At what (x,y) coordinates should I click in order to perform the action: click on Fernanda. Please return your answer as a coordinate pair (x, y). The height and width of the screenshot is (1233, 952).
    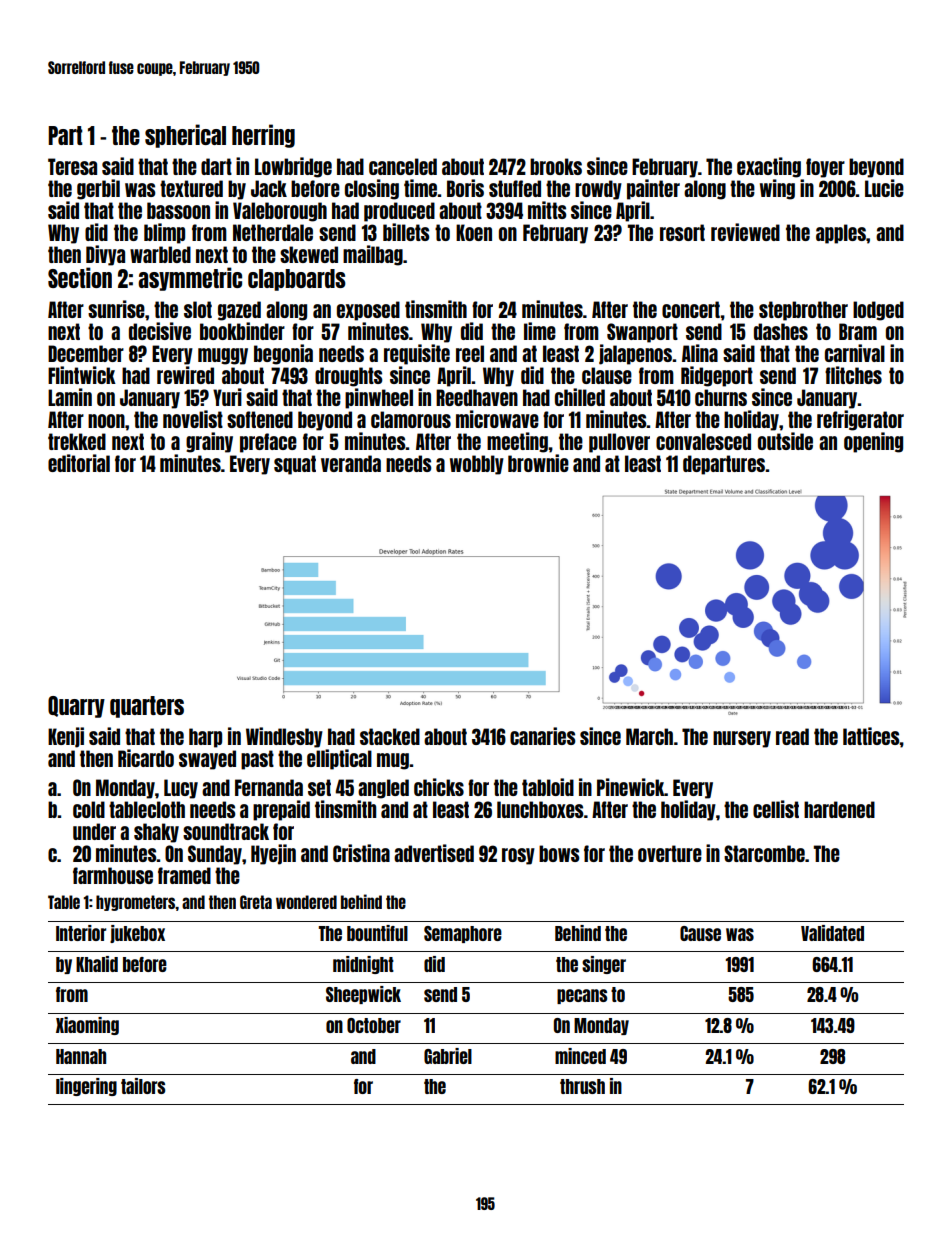
    Looking at the image, I should click on (269, 787).
